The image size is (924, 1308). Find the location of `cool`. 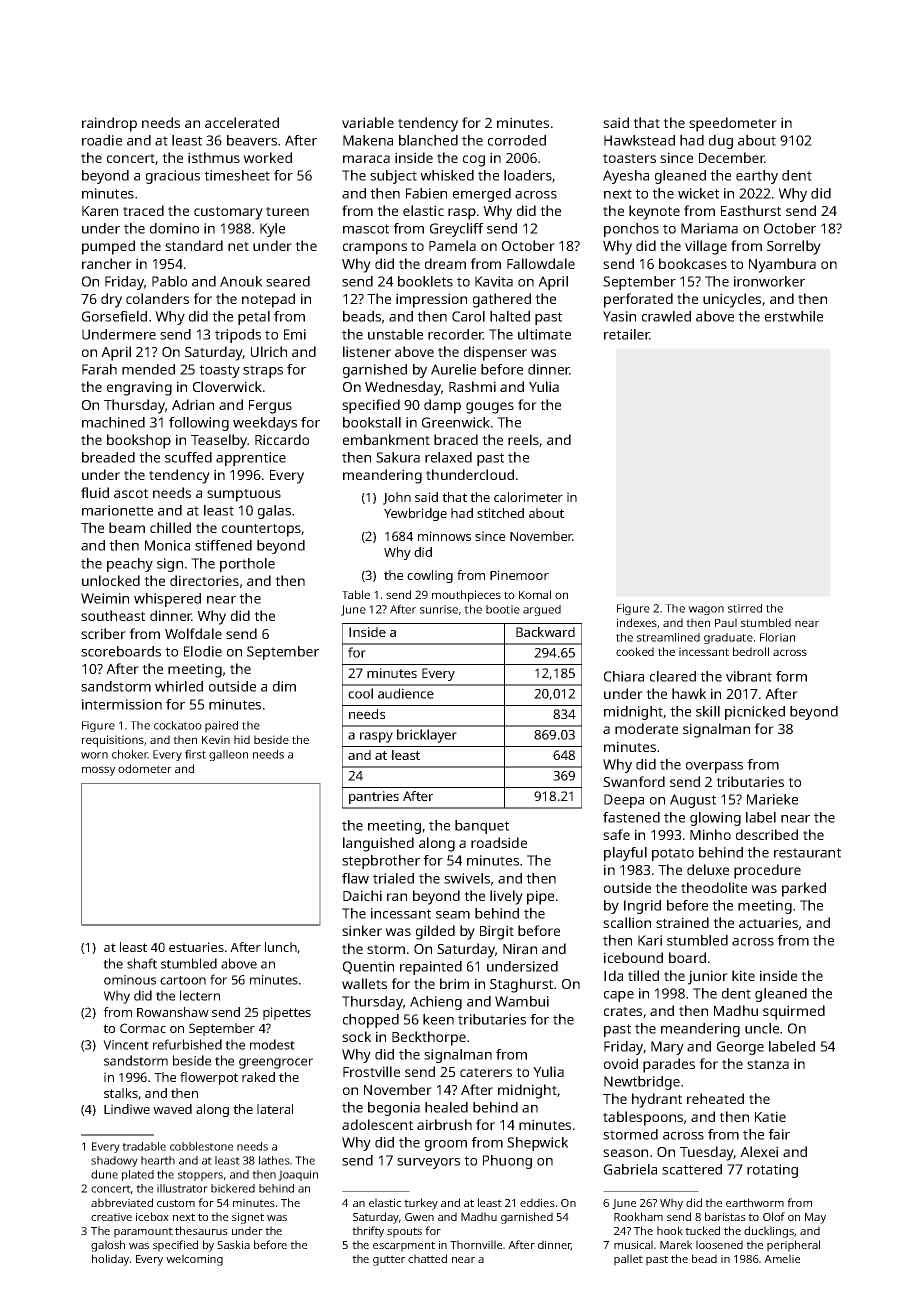

cool is located at coordinates (360, 693).
